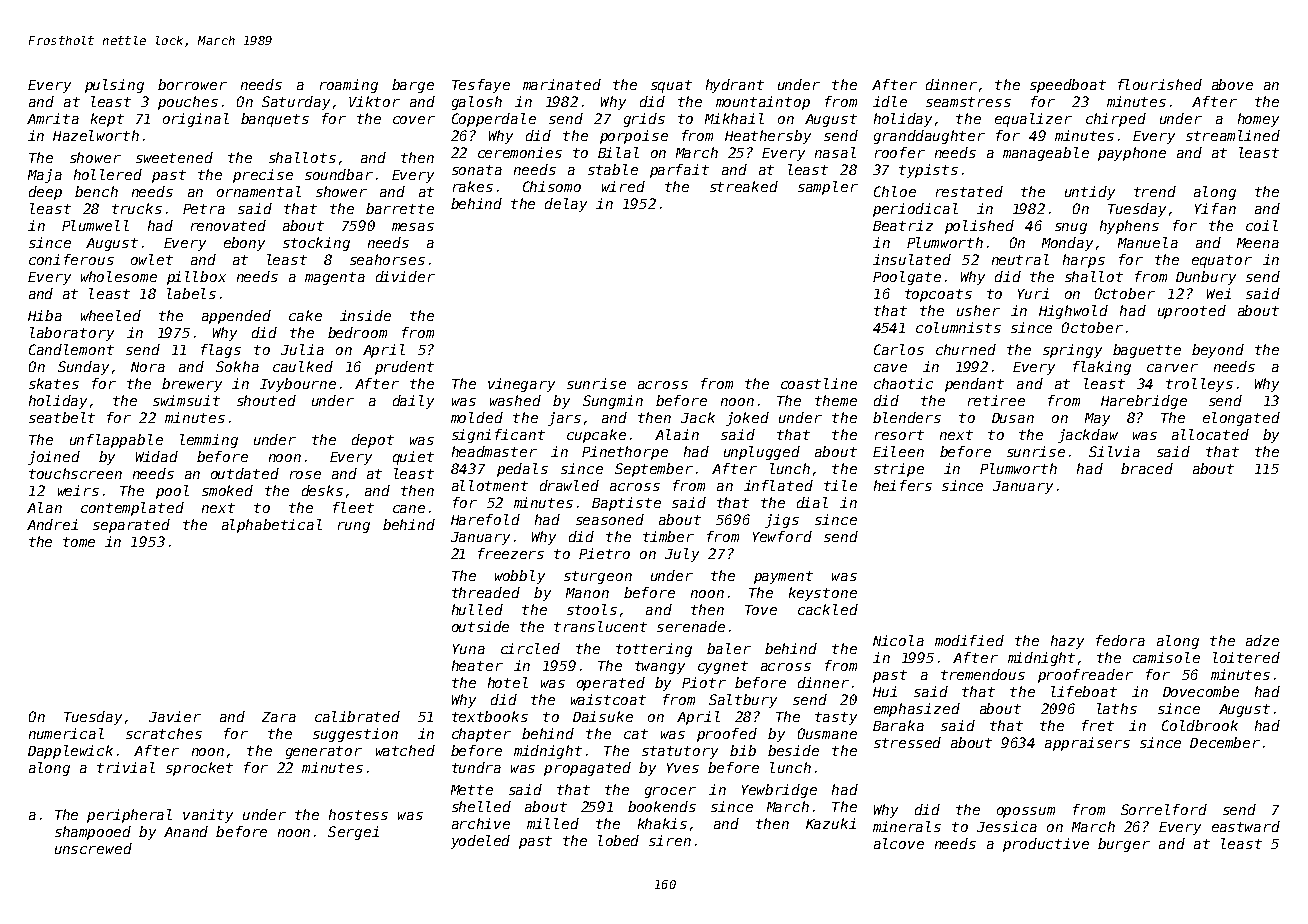 The width and height of the screenshot is (1308, 924). What do you see at coordinates (783, 577) in the screenshot?
I see `payment` at bounding box center [783, 577].
